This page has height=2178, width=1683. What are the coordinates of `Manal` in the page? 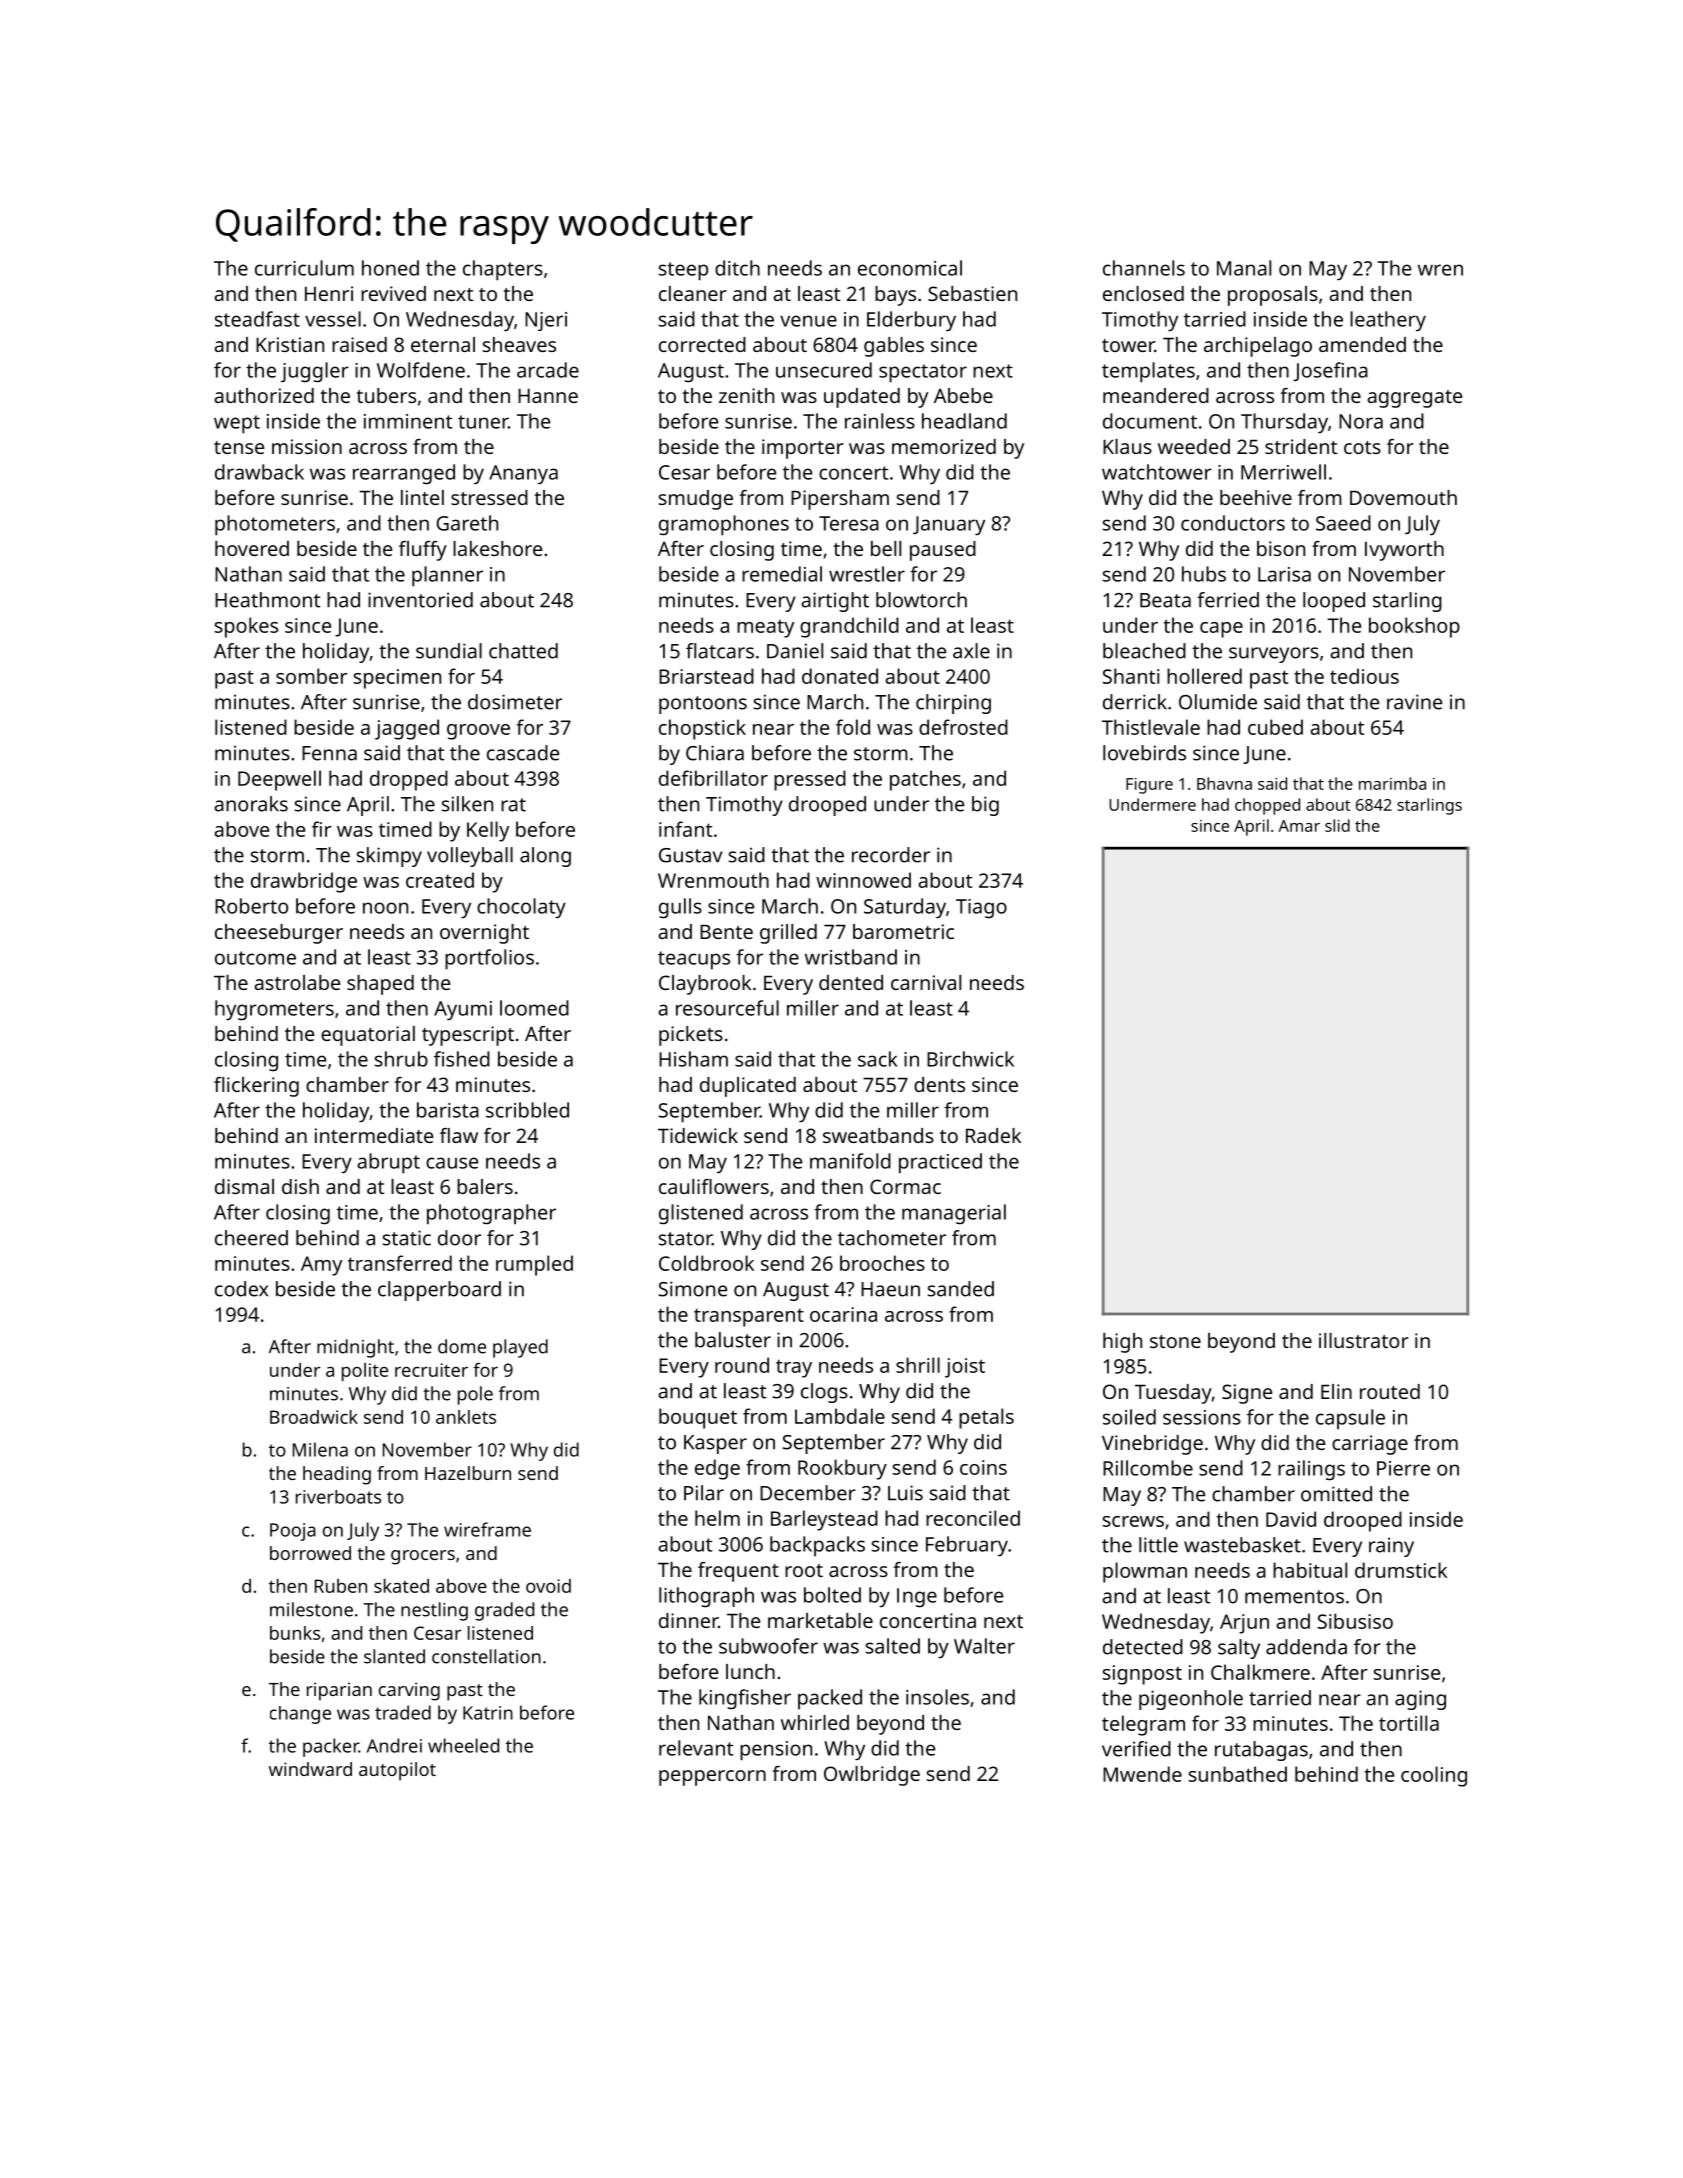 It's located at (1244, 268).
